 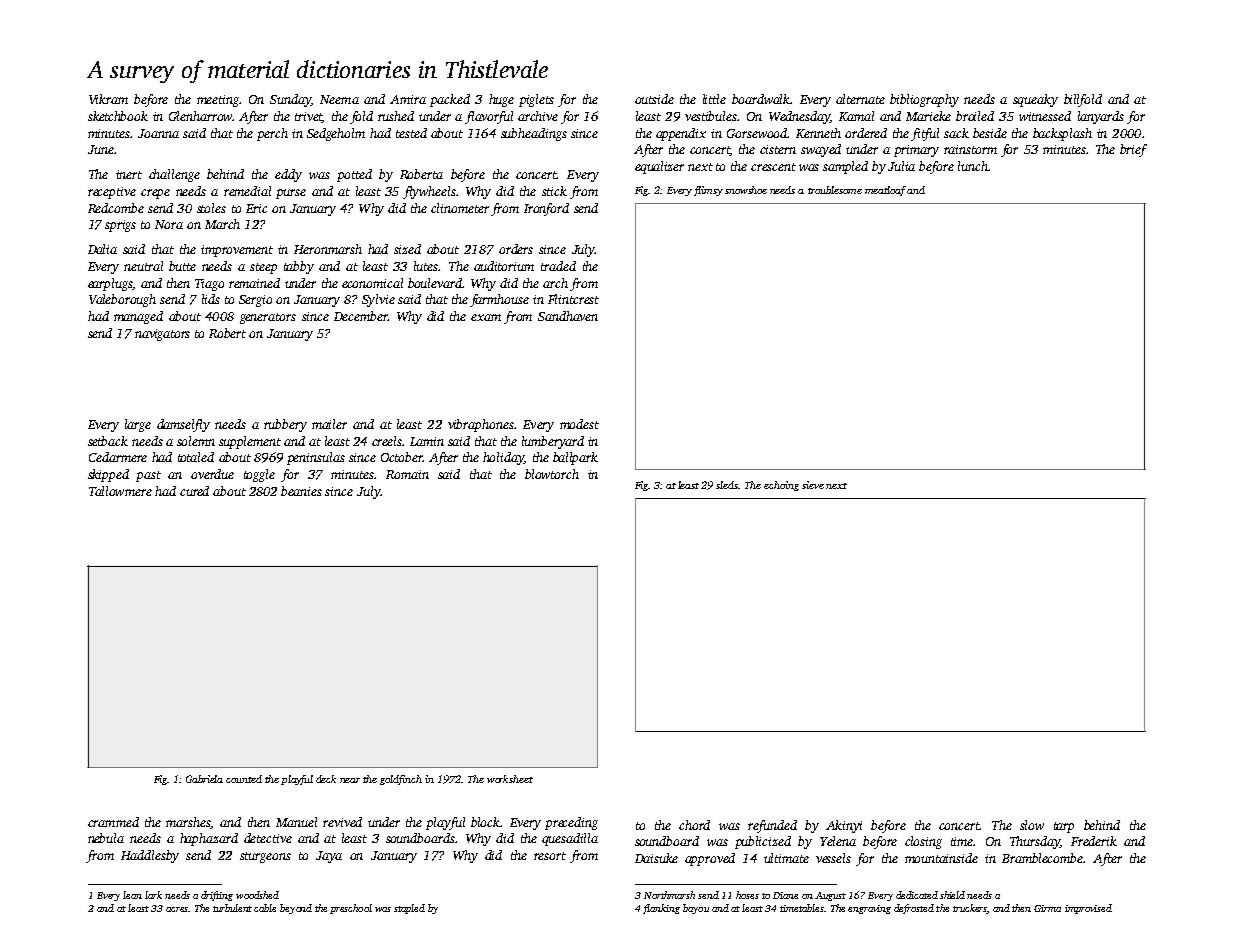 I want to click on Frederik, so click(x=1094, y=841).
